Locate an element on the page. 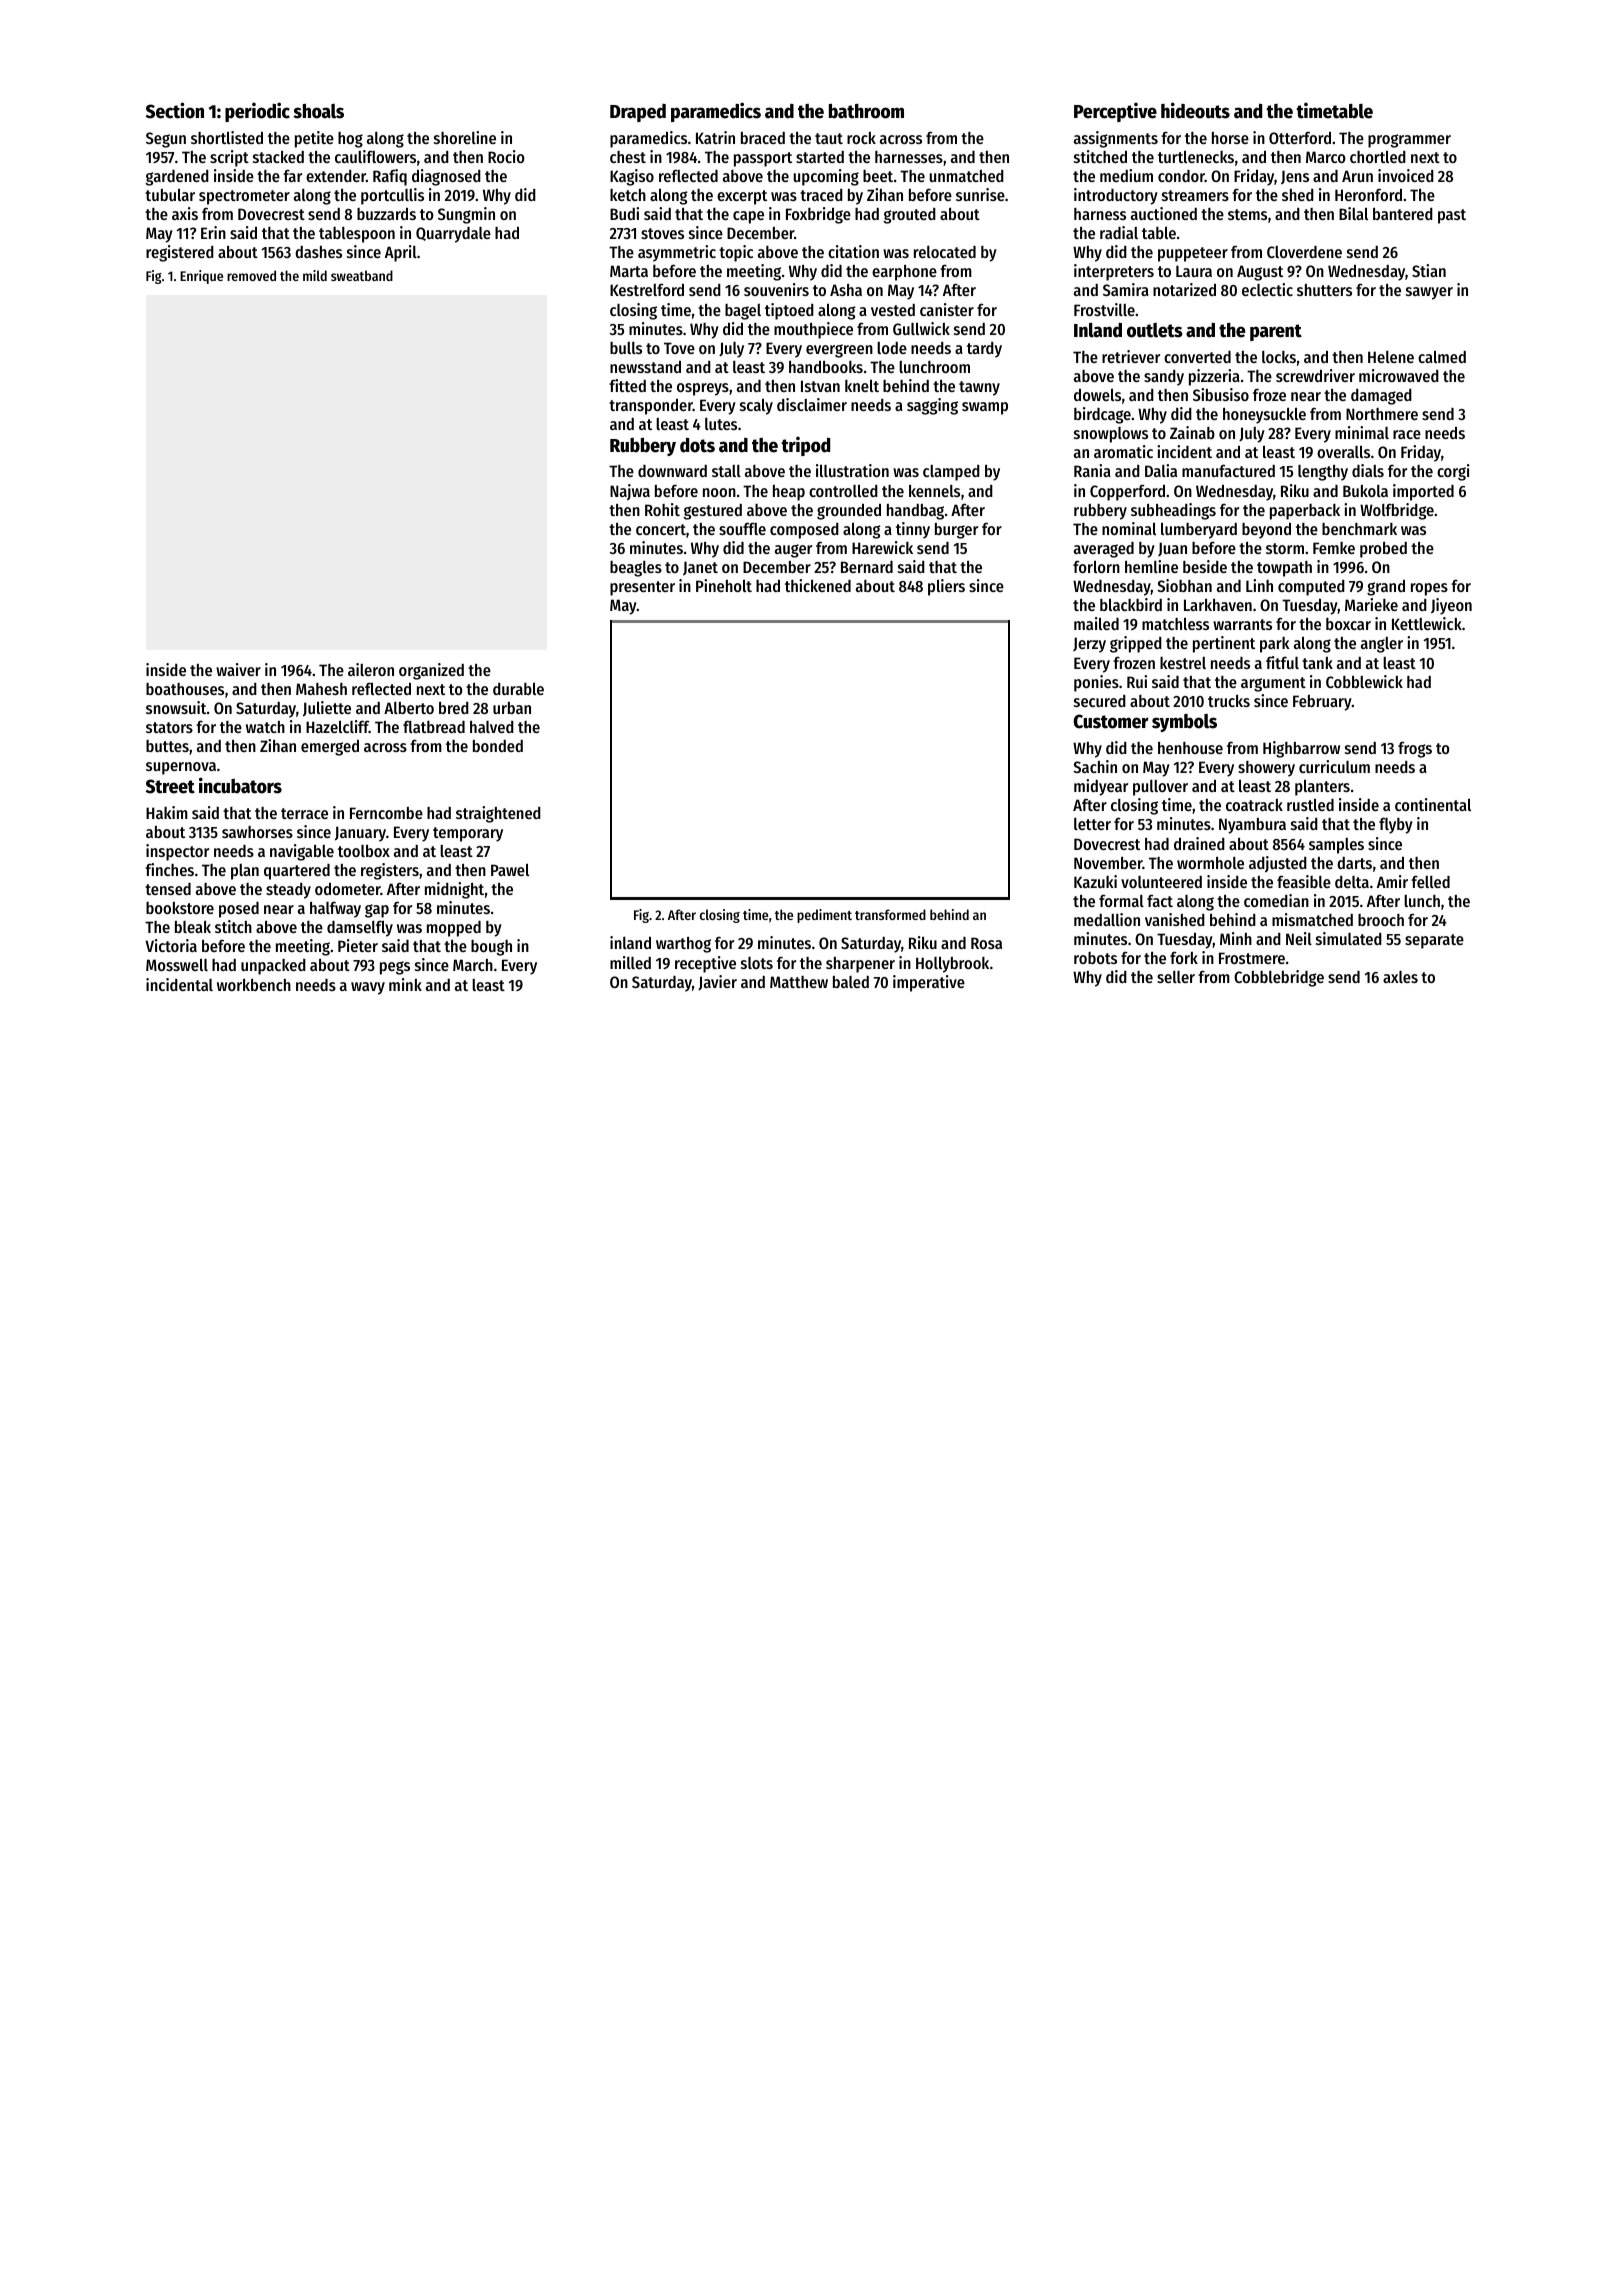  puppeteer is located at coordinates (1193, 254).
